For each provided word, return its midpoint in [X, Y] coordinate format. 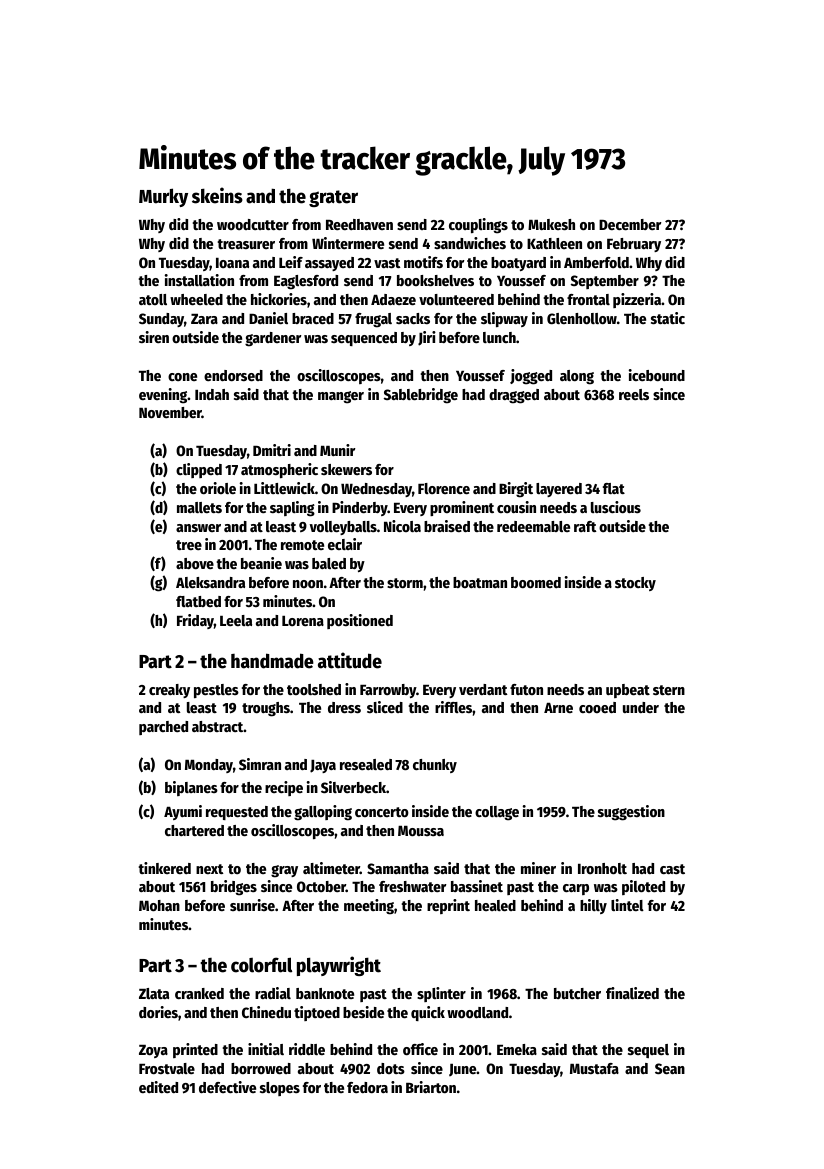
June [462, 1070]
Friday [195, 621]
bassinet [477, 886]
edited [158, 1087]
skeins [217, 195]
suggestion [631, 813]
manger [341, 397]
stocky [635, 584]
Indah [212, 394]
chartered [194, 830]
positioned [360, 621]
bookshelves [435, 280]
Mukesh [551, 224]
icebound [657, 375]
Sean [670, 1068]
